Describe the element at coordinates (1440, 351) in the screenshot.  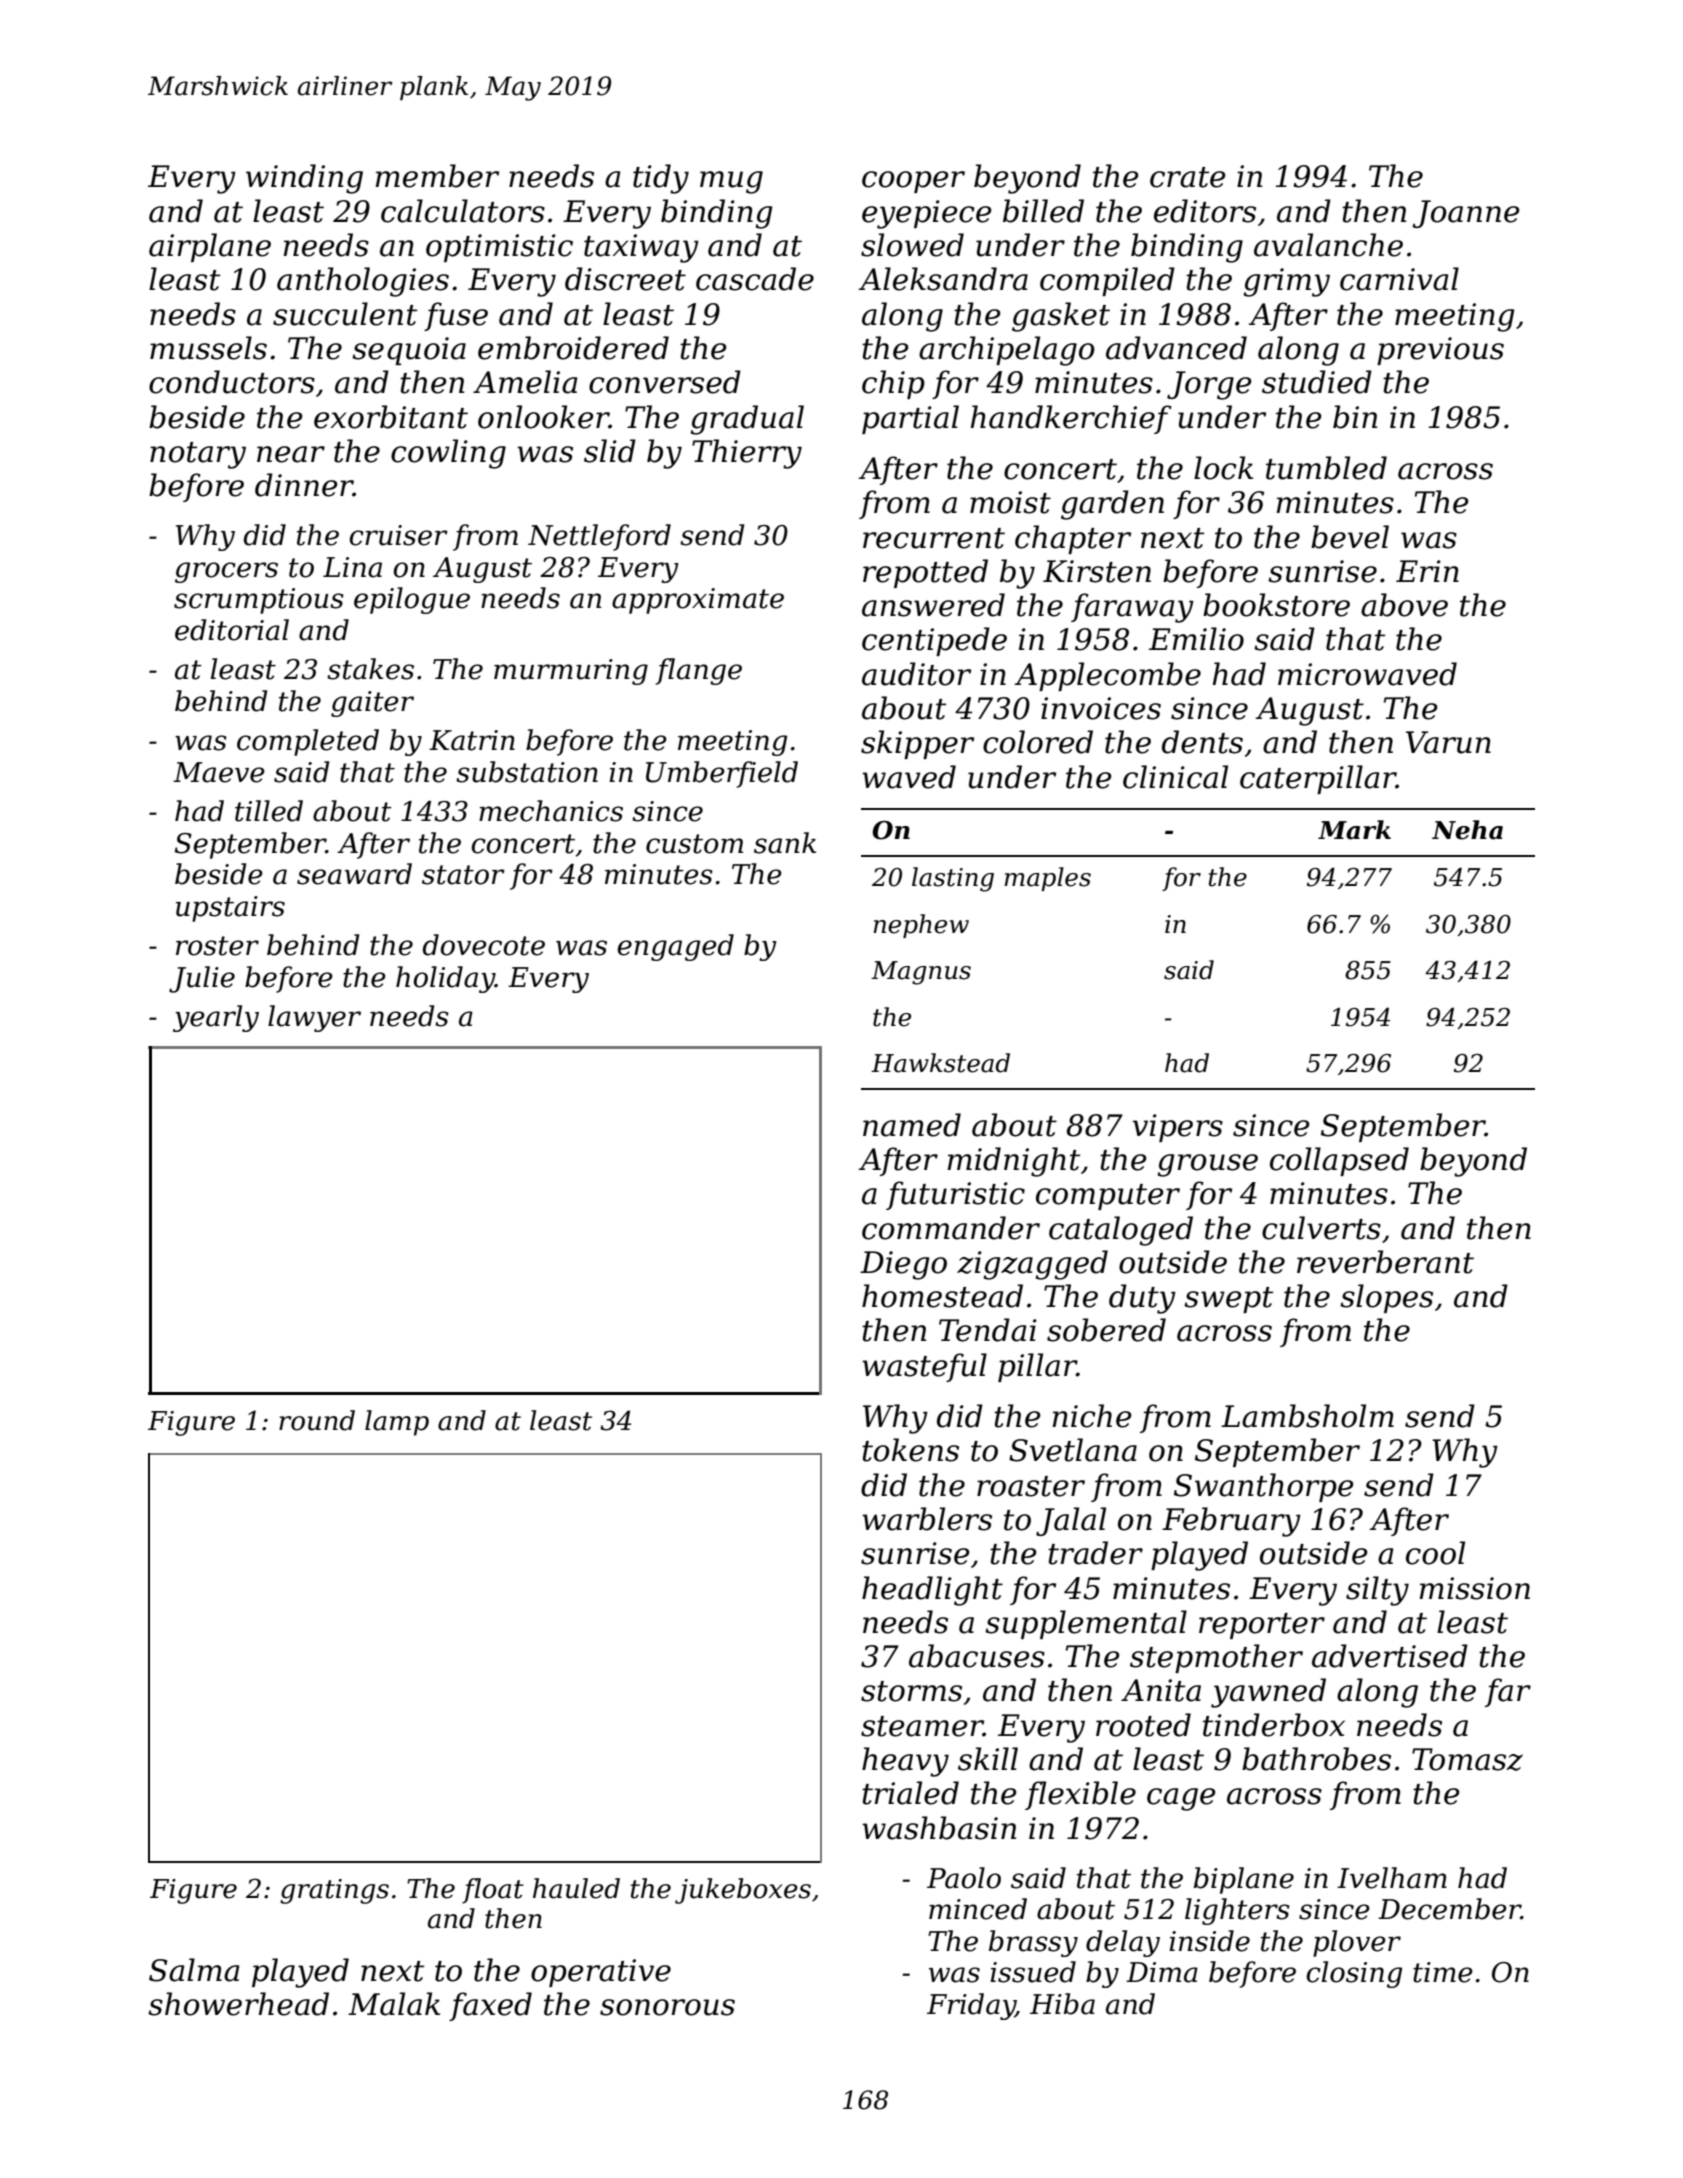
I see `previous` at that location.
